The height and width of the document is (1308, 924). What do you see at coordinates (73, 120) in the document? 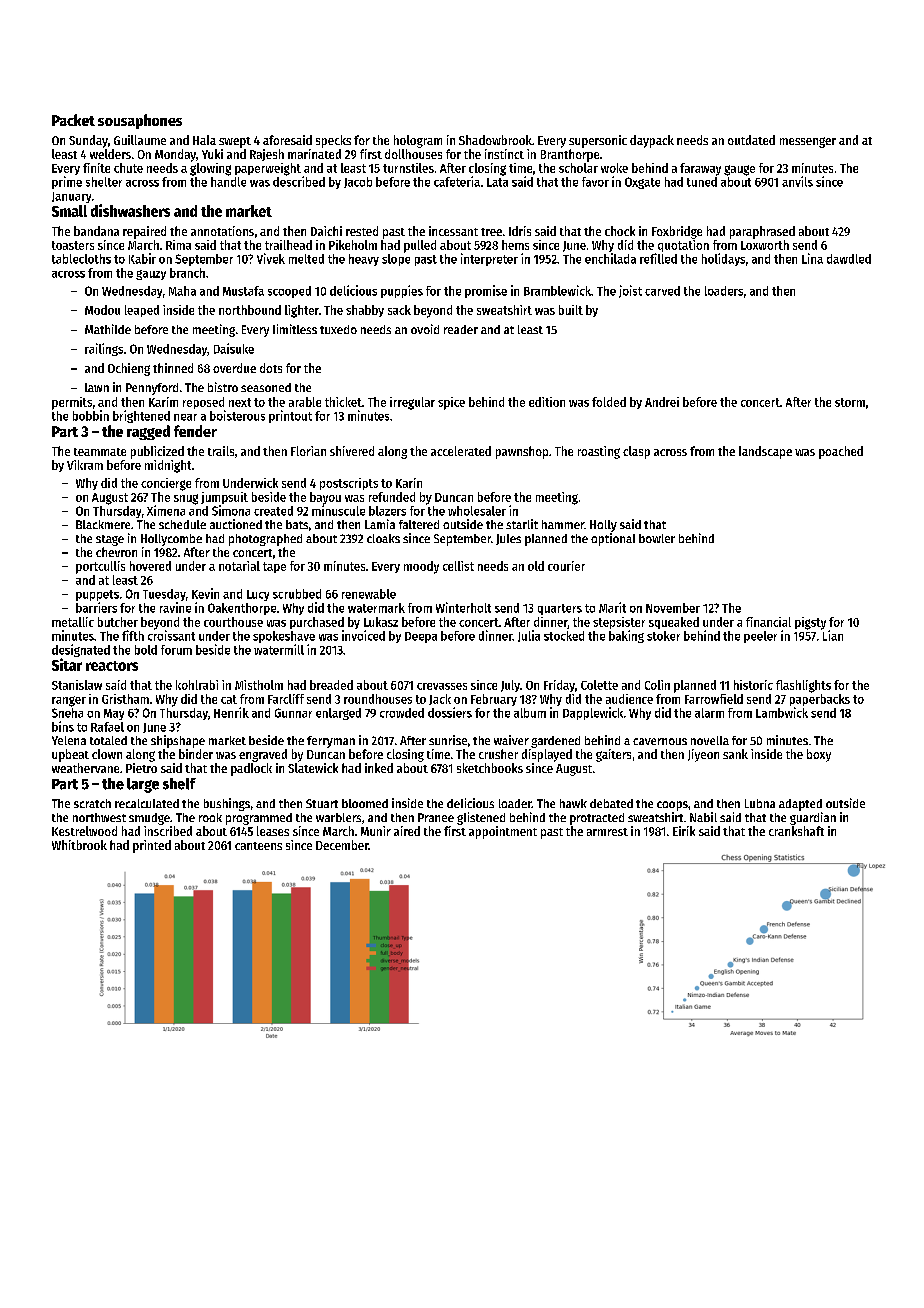
I see `Packet` at bounding box center [73, 120].
